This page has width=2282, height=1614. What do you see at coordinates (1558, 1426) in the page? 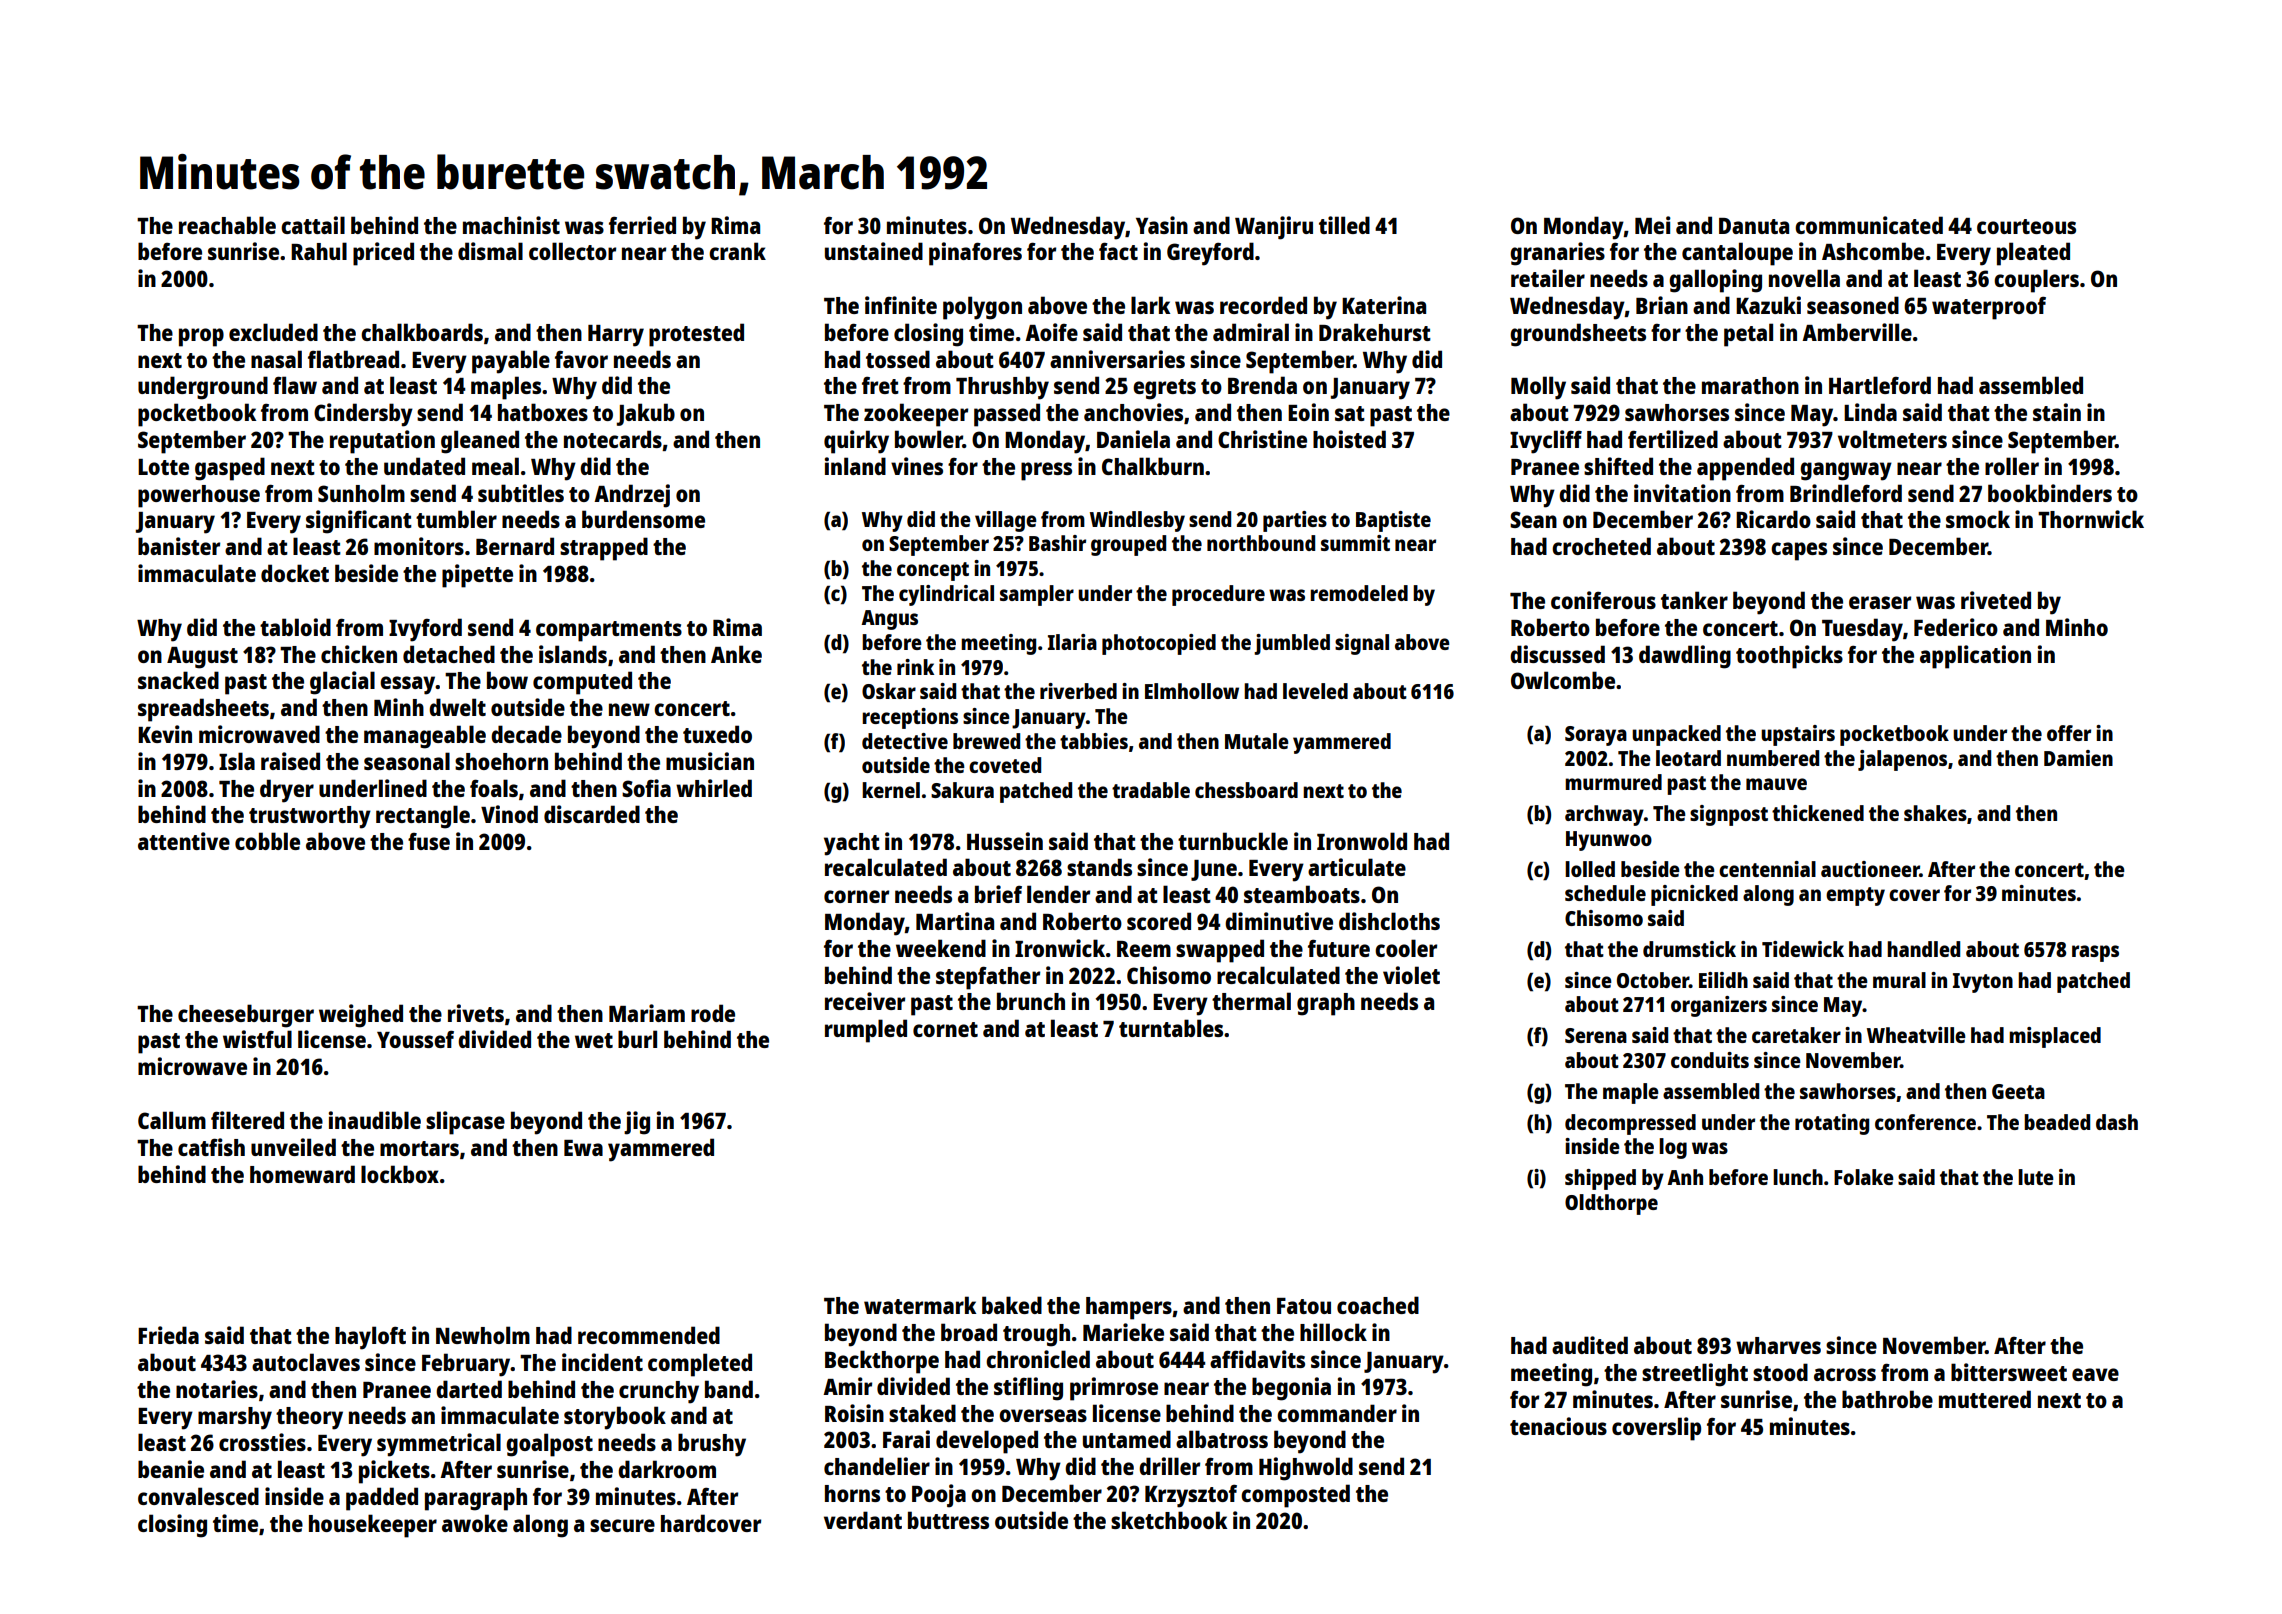
I see `tenacious` at bounding box center [1558, 1426].
